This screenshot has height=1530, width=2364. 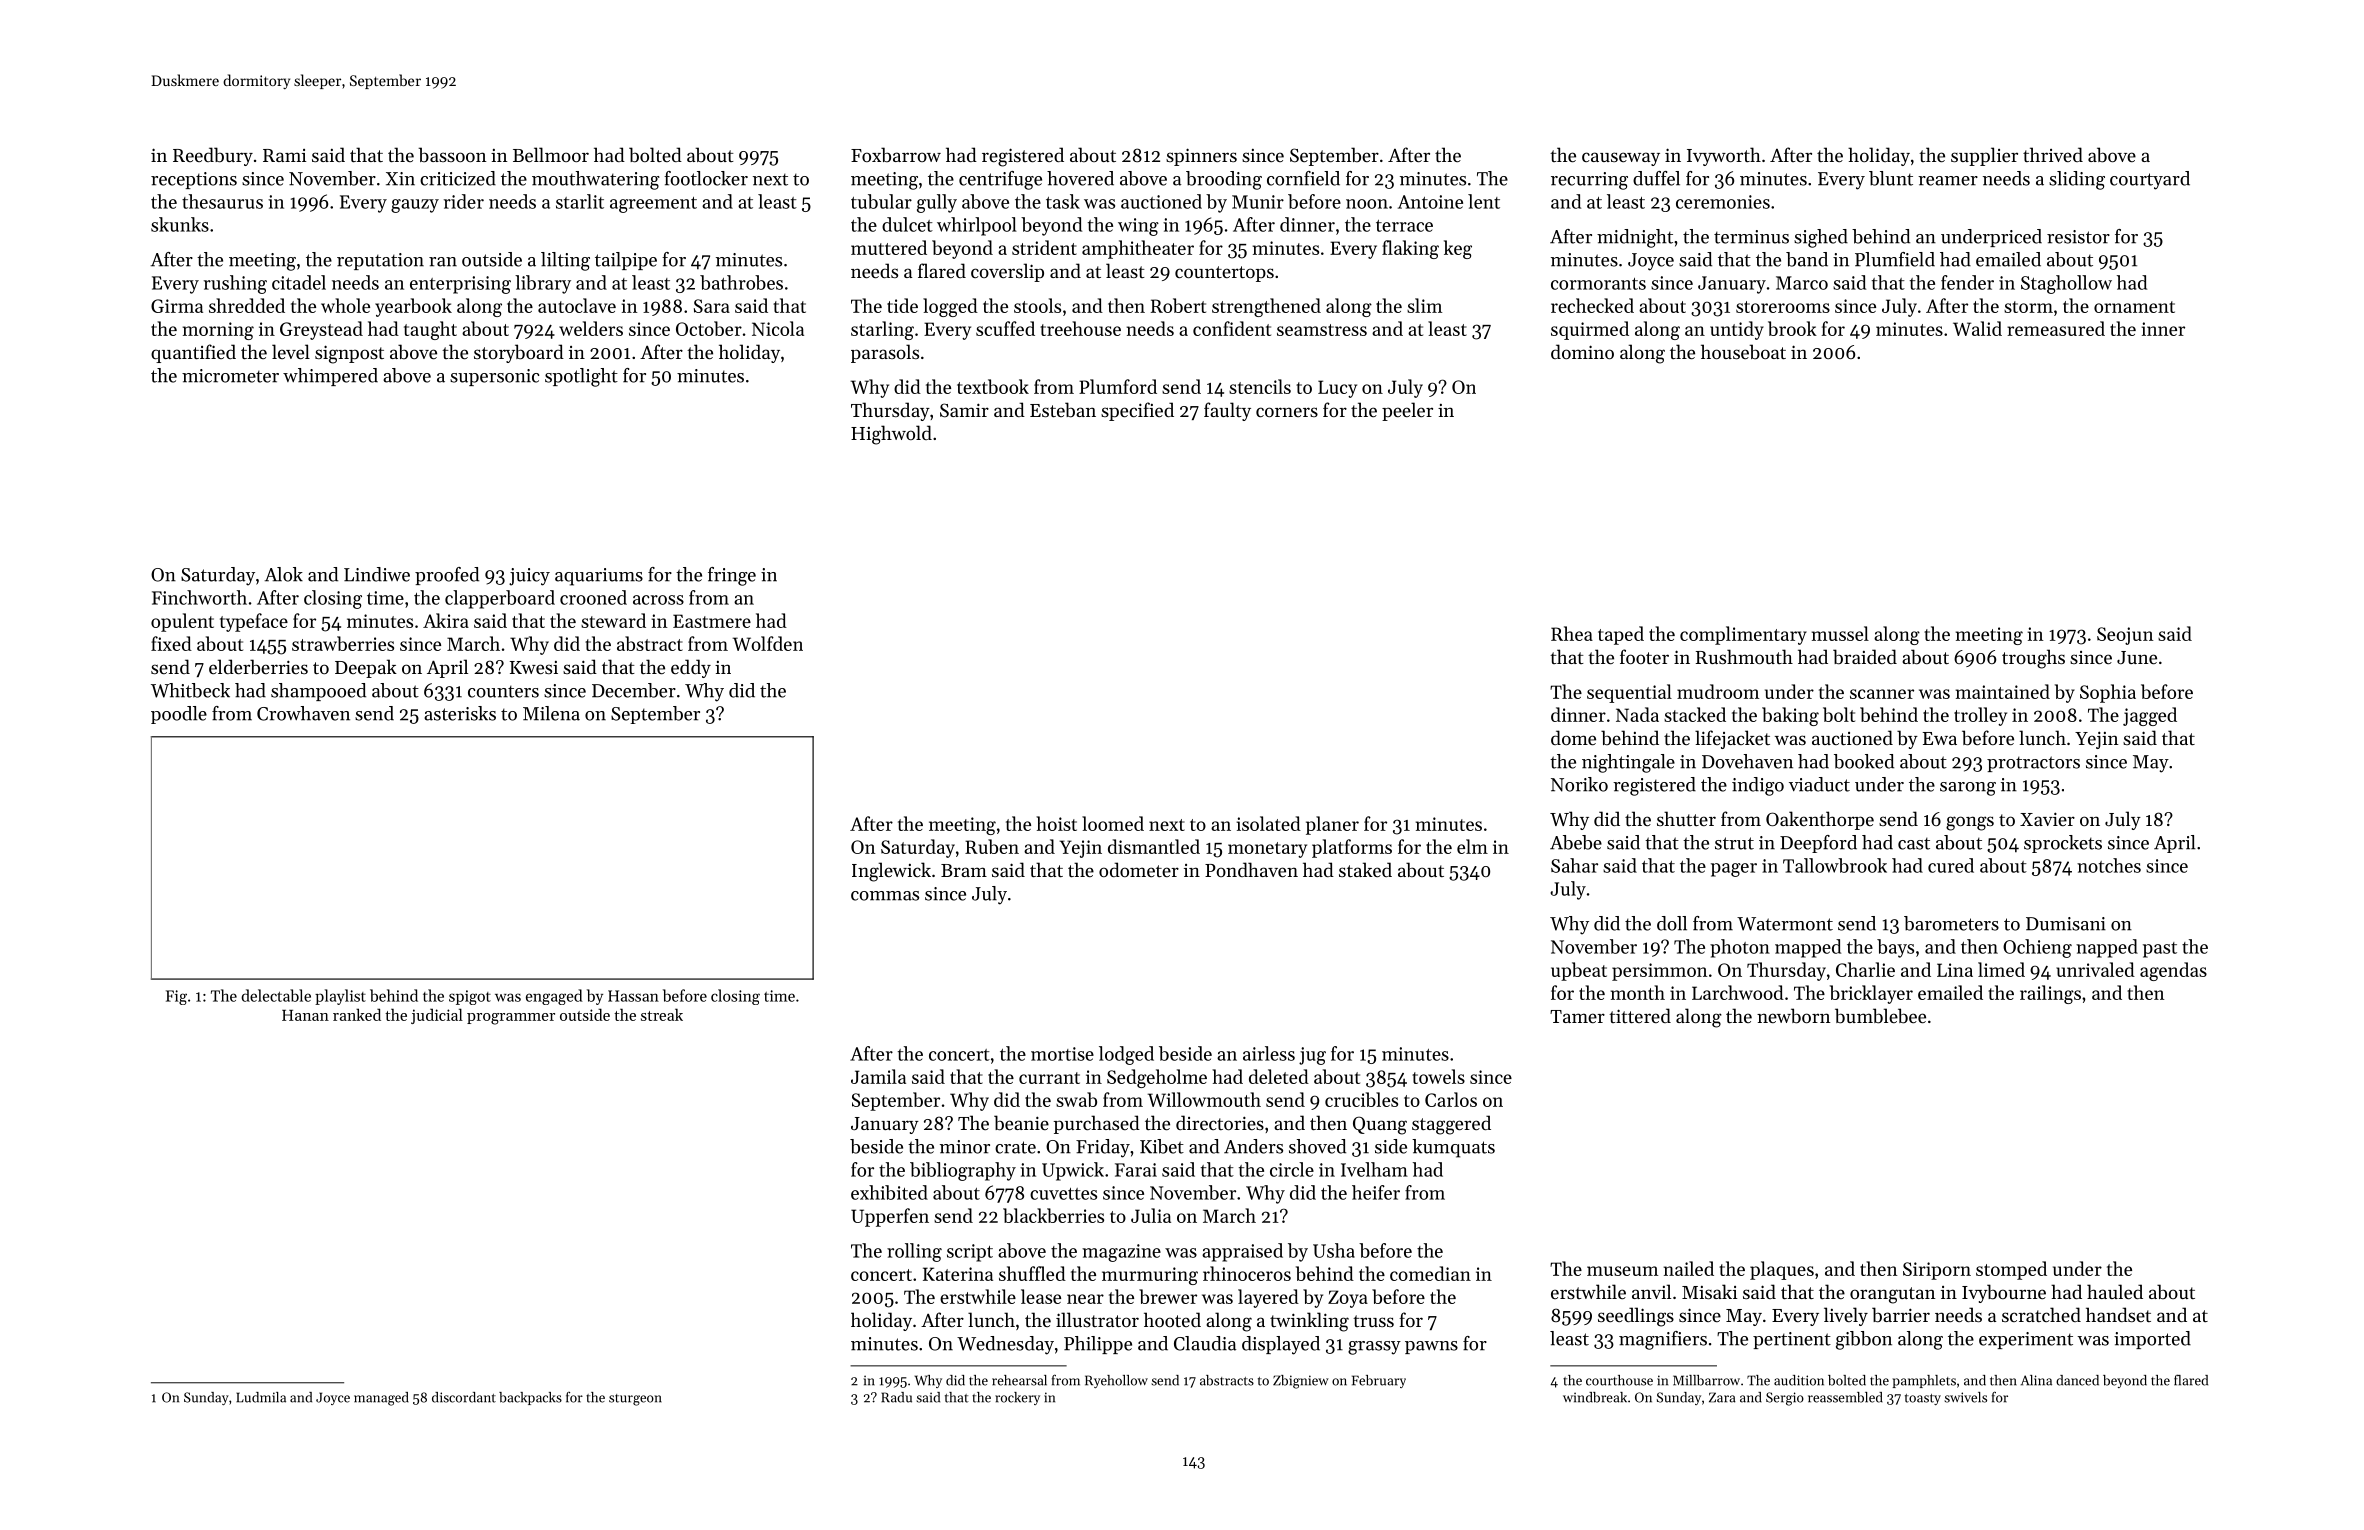 What do you see at coordinates (1621, 159) in the screenshot?
I see `causeway` at bounding box center [1621, 159].
